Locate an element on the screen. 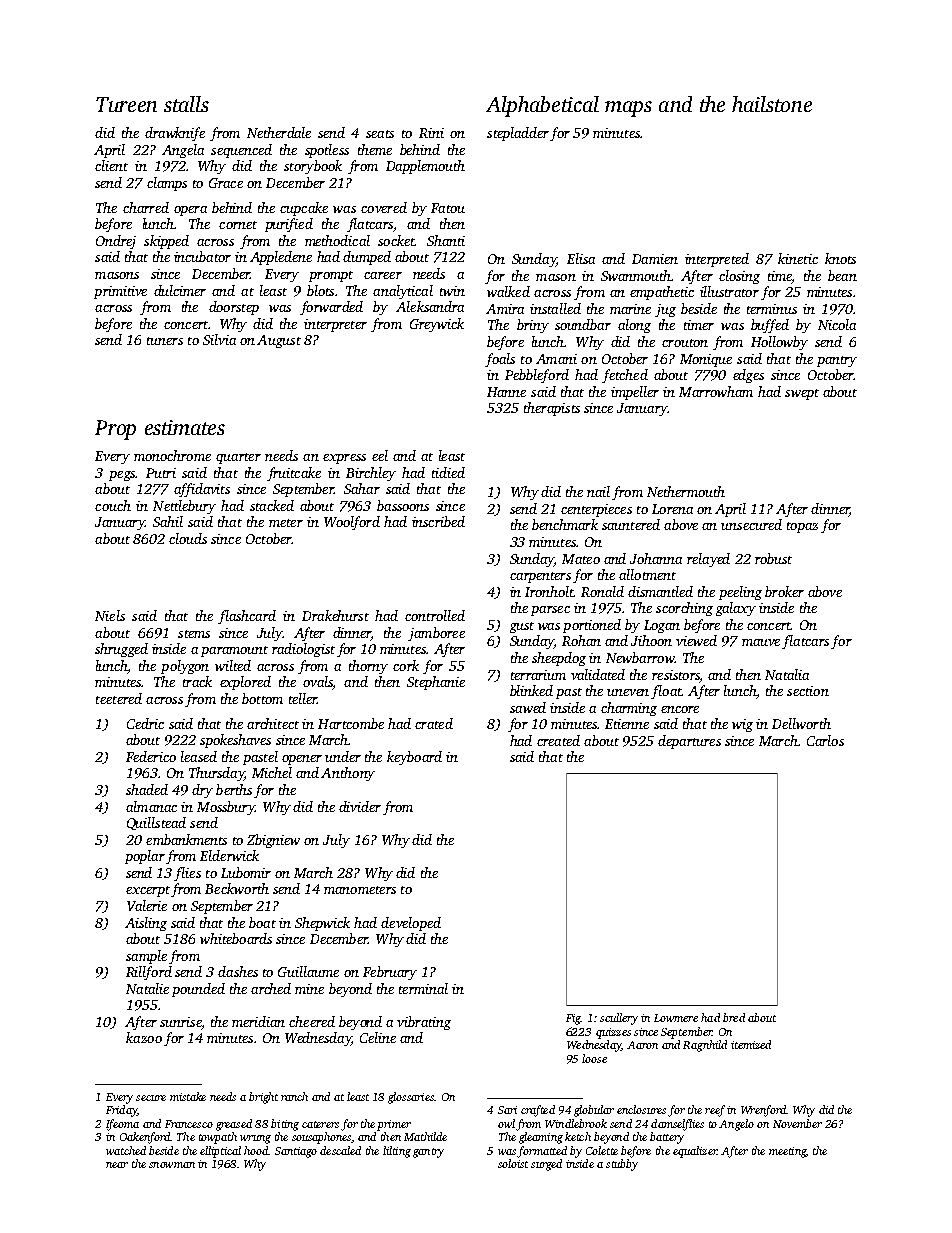  Tureen is located at coordinates (126, 104).
